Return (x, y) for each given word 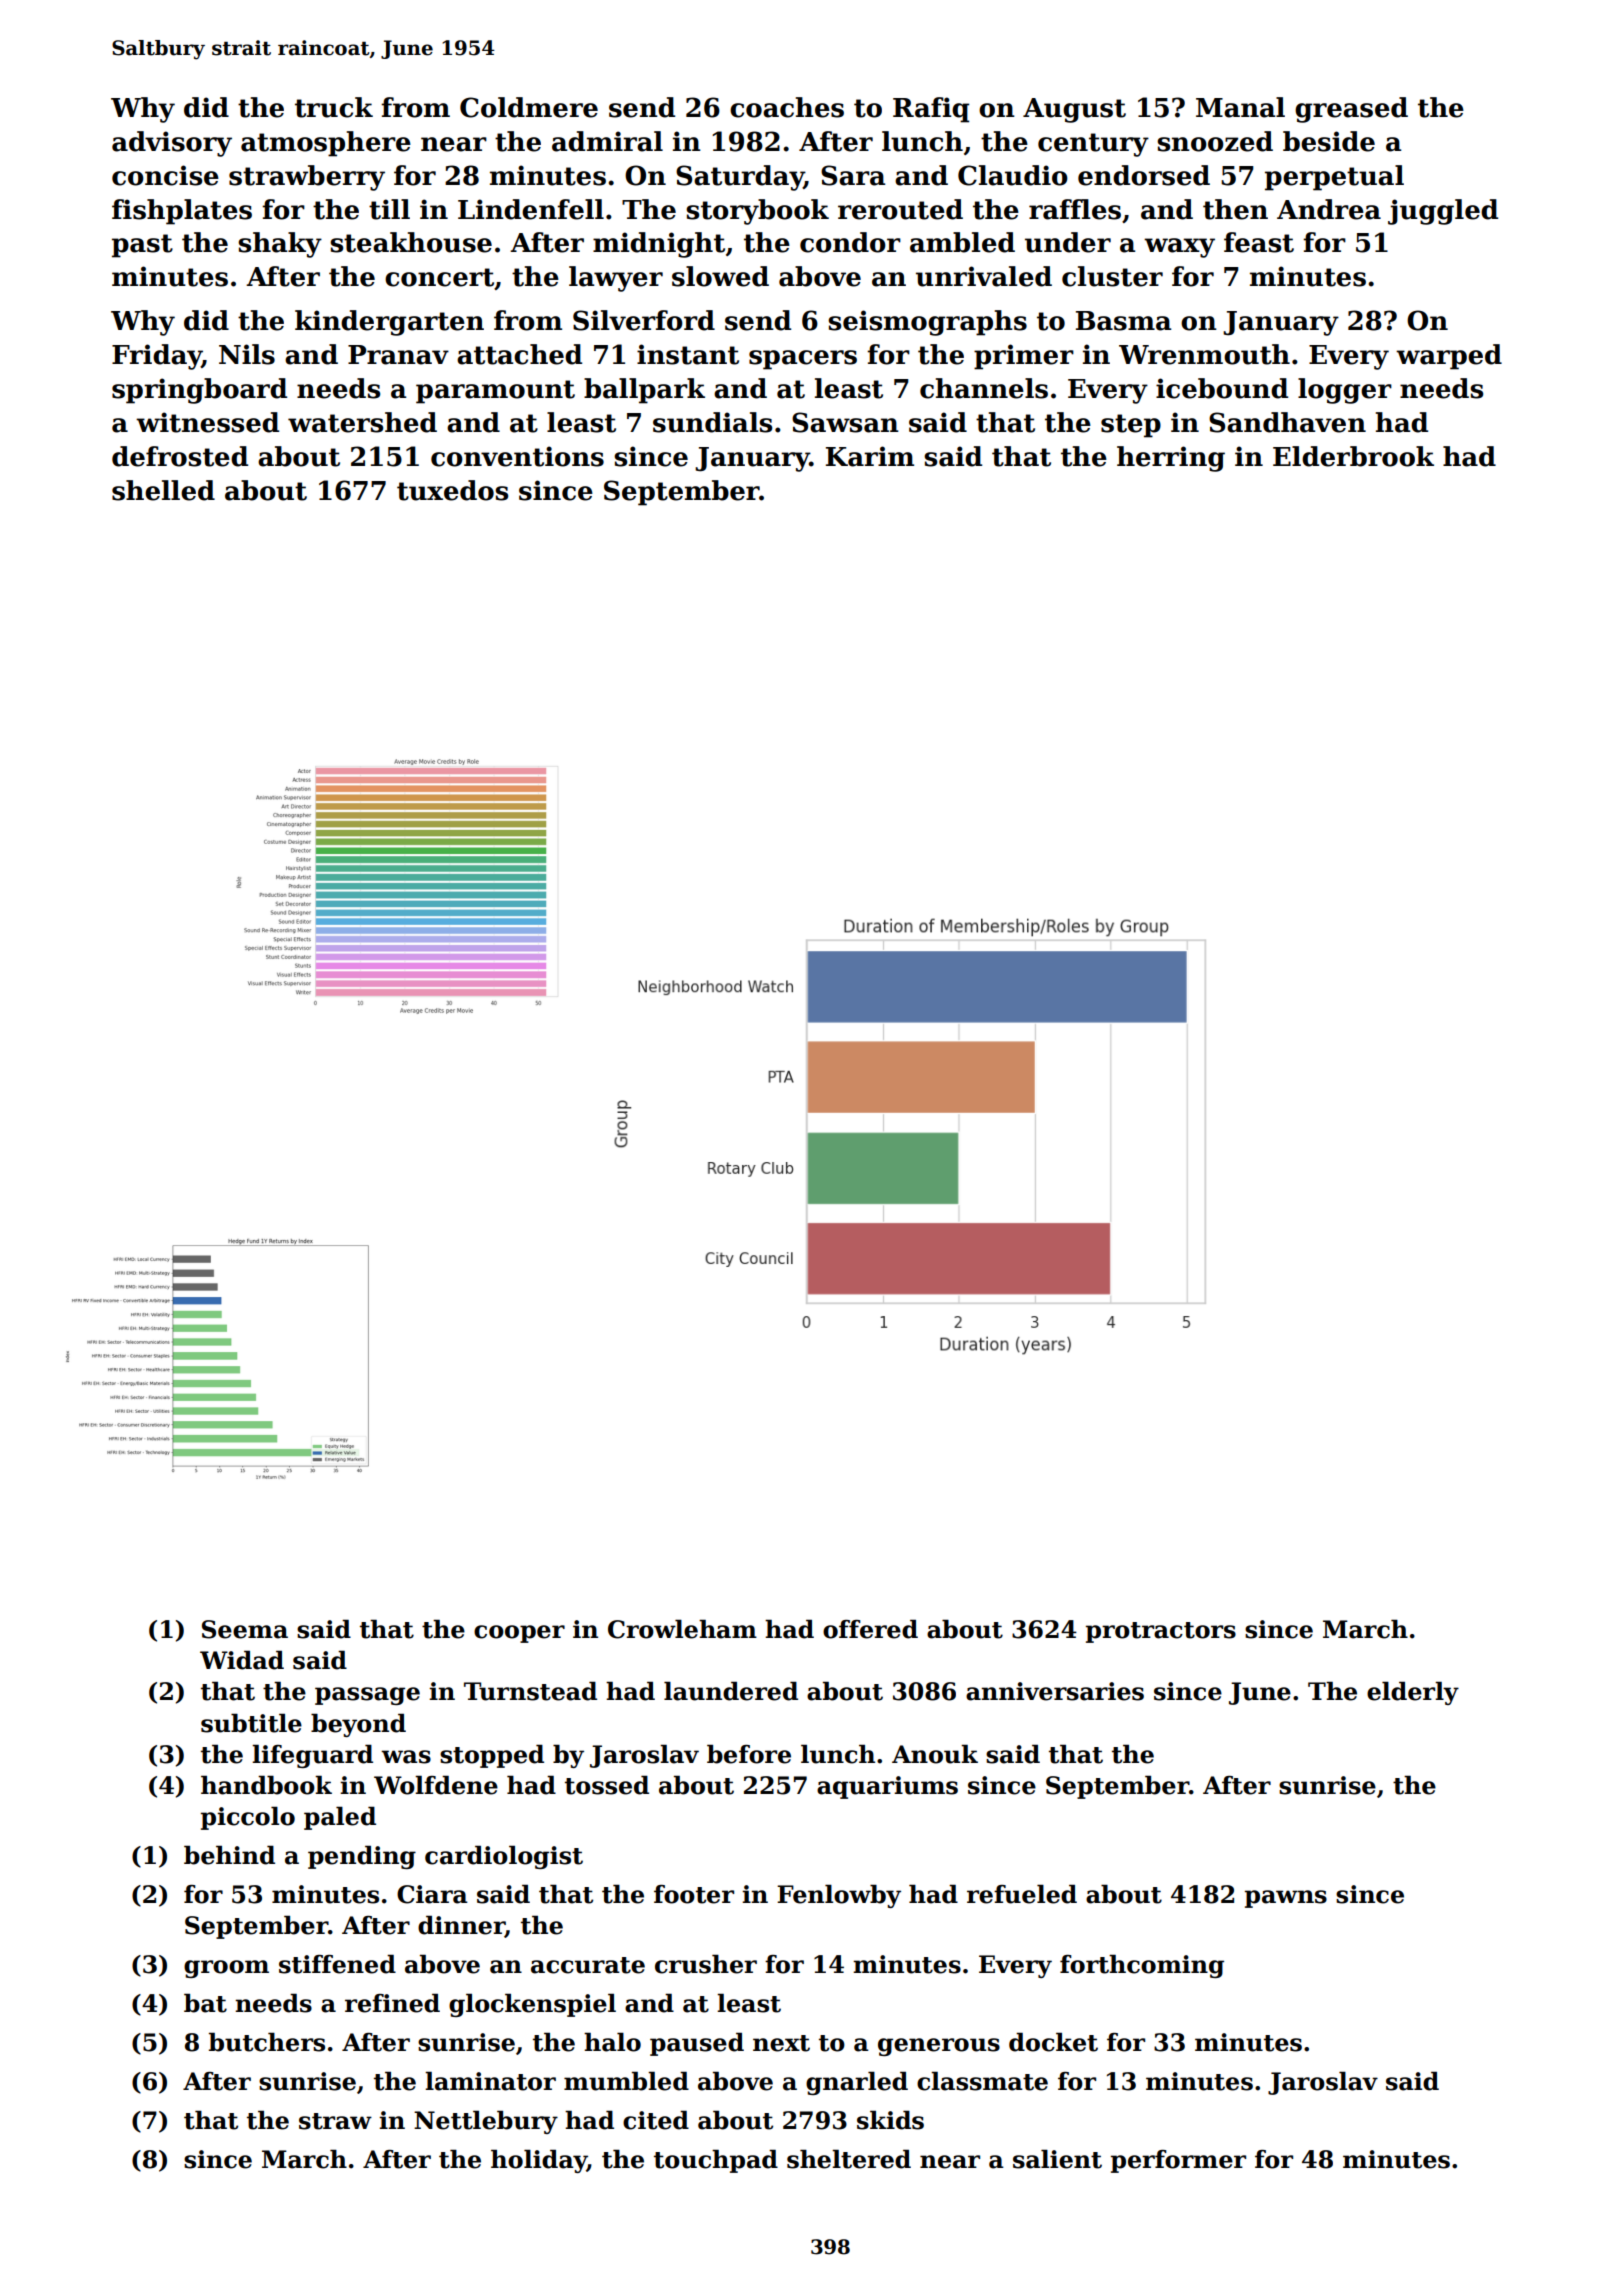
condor (850, 242)
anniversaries (1055, 1691)
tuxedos (452, 490)
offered (870, 1629)
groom (226, 1969)
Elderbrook (1353, 456)
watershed (362, 422)
